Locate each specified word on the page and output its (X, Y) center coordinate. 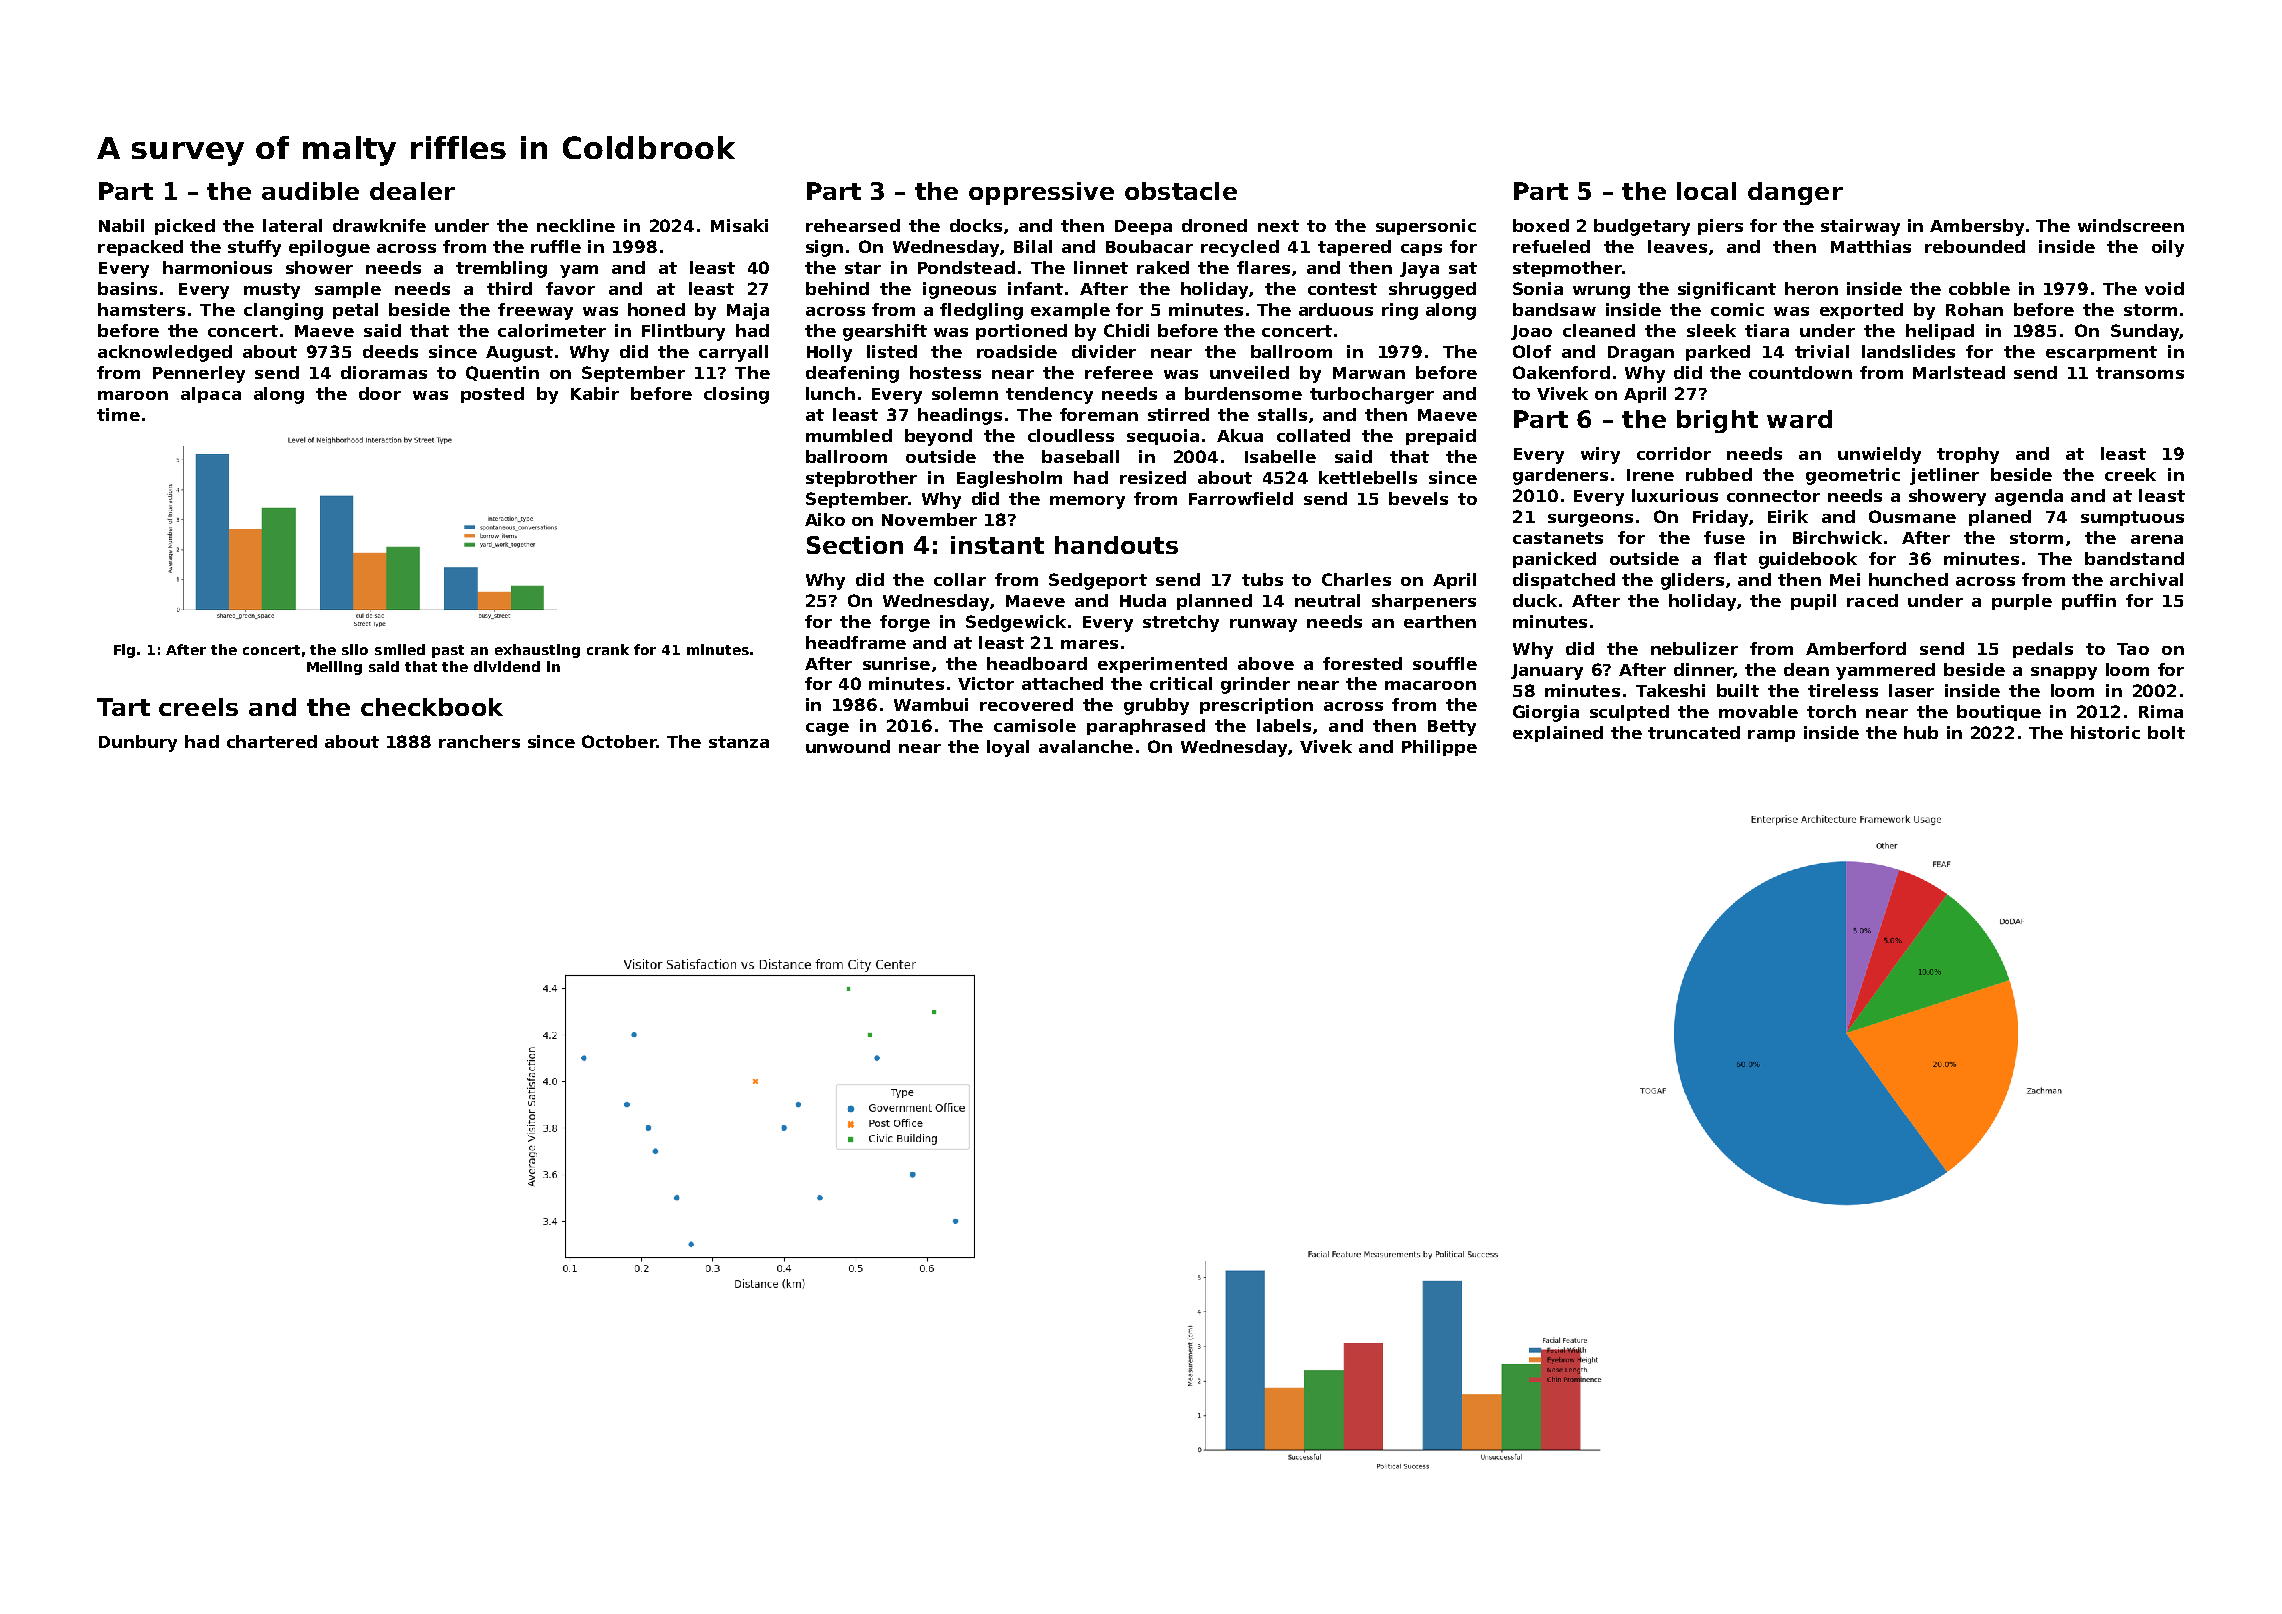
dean (1806, 669)
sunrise (896, 663)
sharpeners (1424, 602)
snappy (2064, 673)
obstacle (1181, 191)
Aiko (825, 519)
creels (198, 707)
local (1706, 191)
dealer (412, 191)
